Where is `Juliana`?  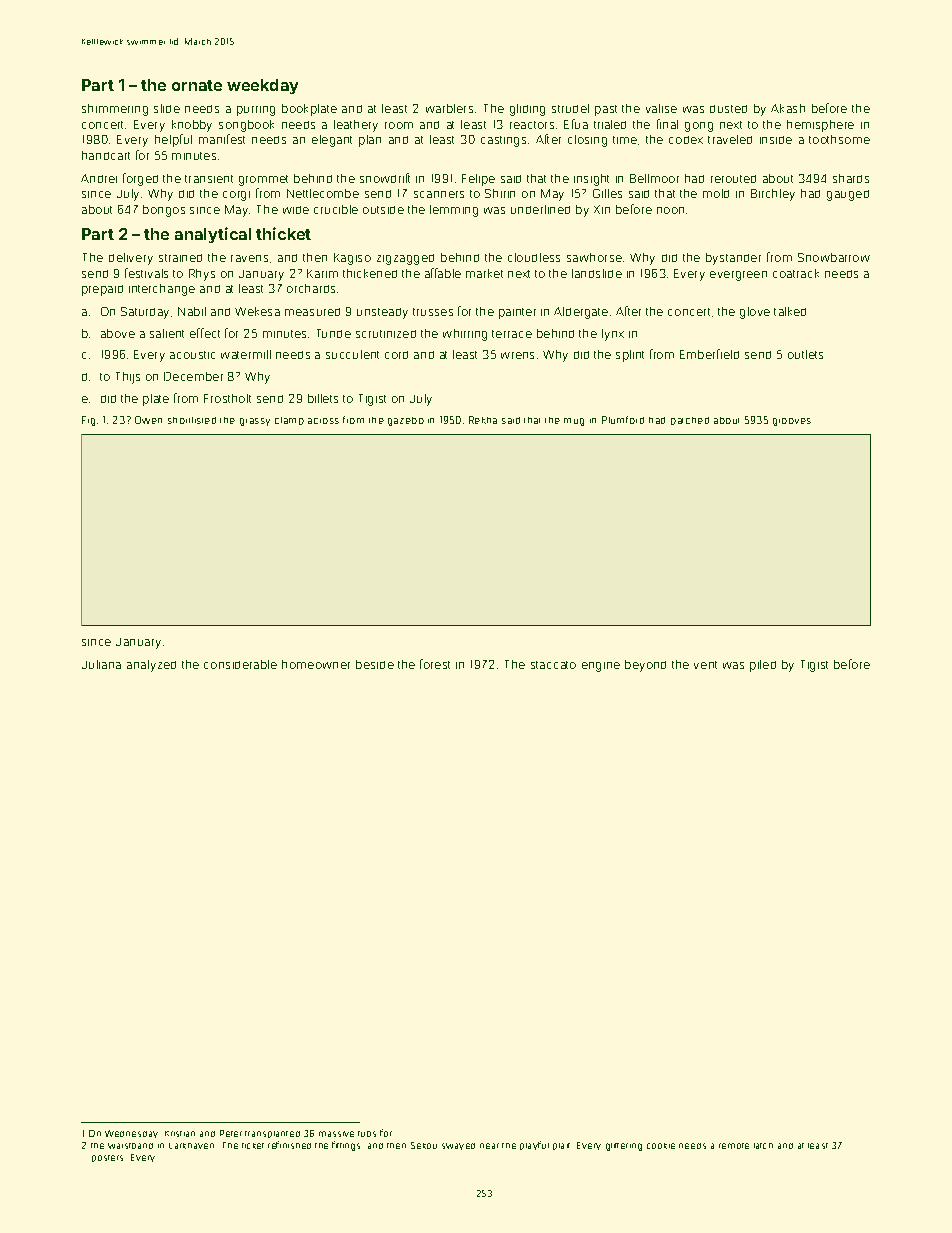
Juliana is located at coordinates (101, 664).
